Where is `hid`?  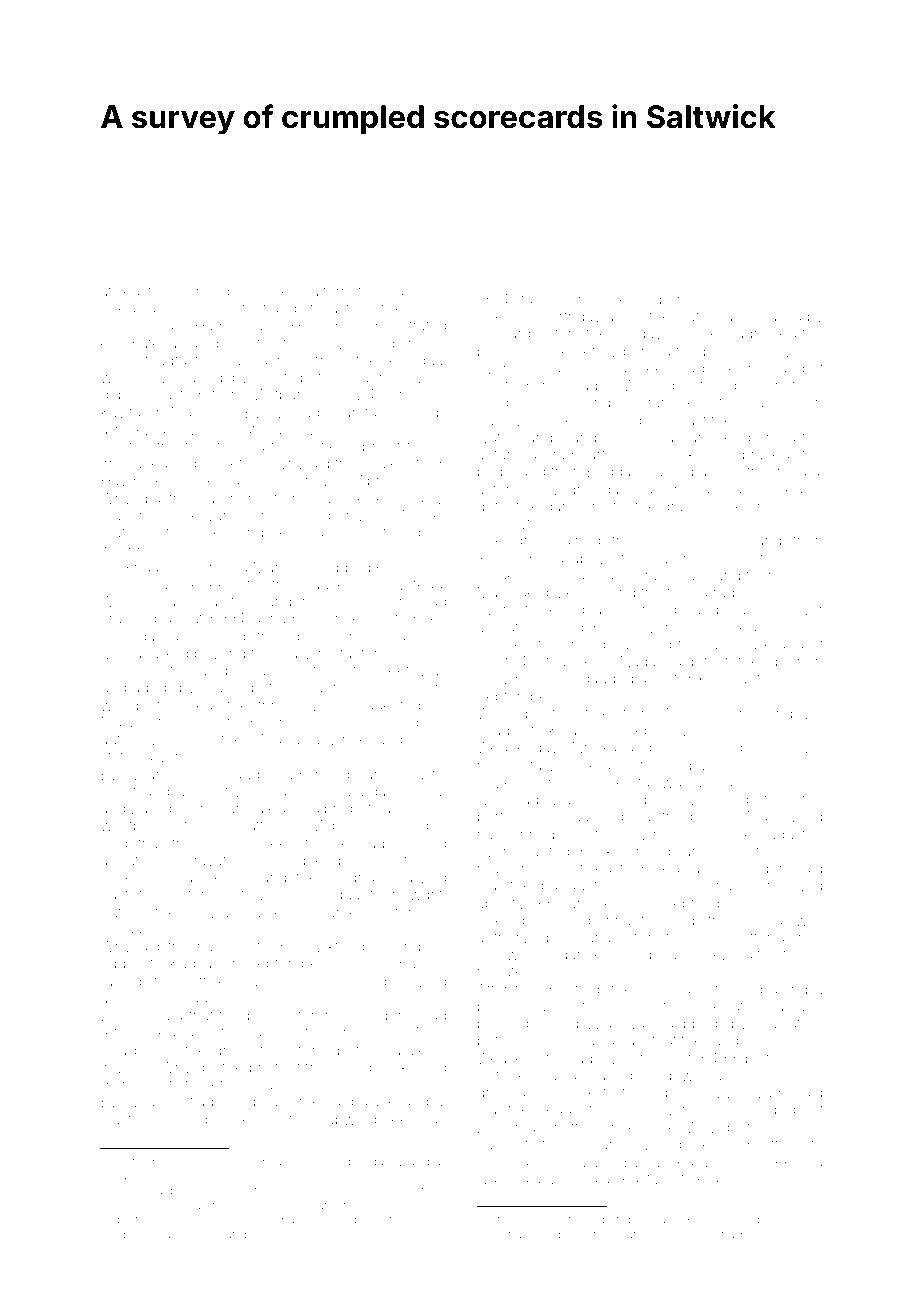 hid is located at coordinates (354, 446).
